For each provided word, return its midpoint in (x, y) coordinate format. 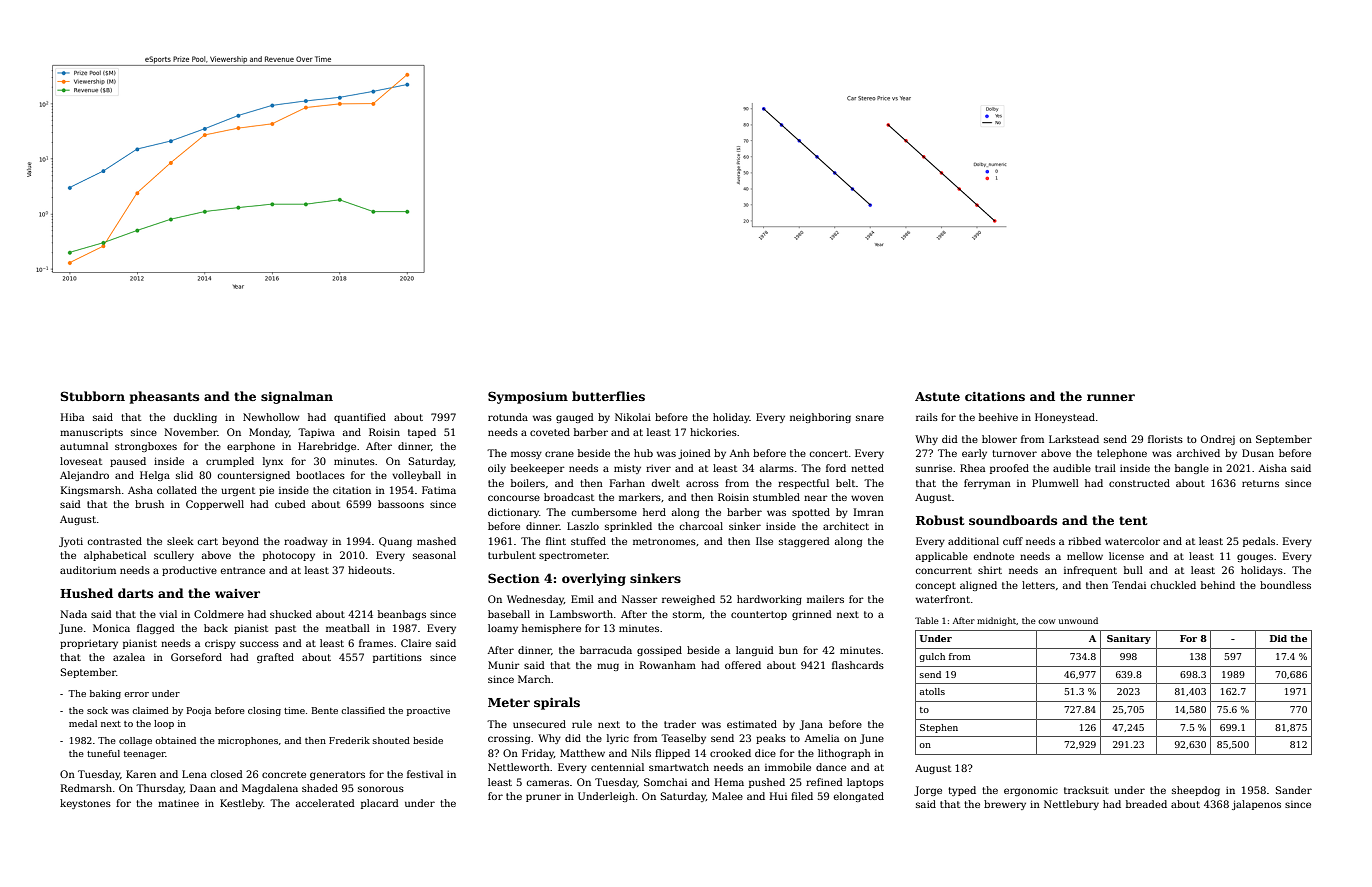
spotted (811, 513)
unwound (1078, 620)
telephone (1122, 454)
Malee (727, 796)
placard (380, 804)
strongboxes (146, 447)
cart (208, 541)
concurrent (944, 570)
